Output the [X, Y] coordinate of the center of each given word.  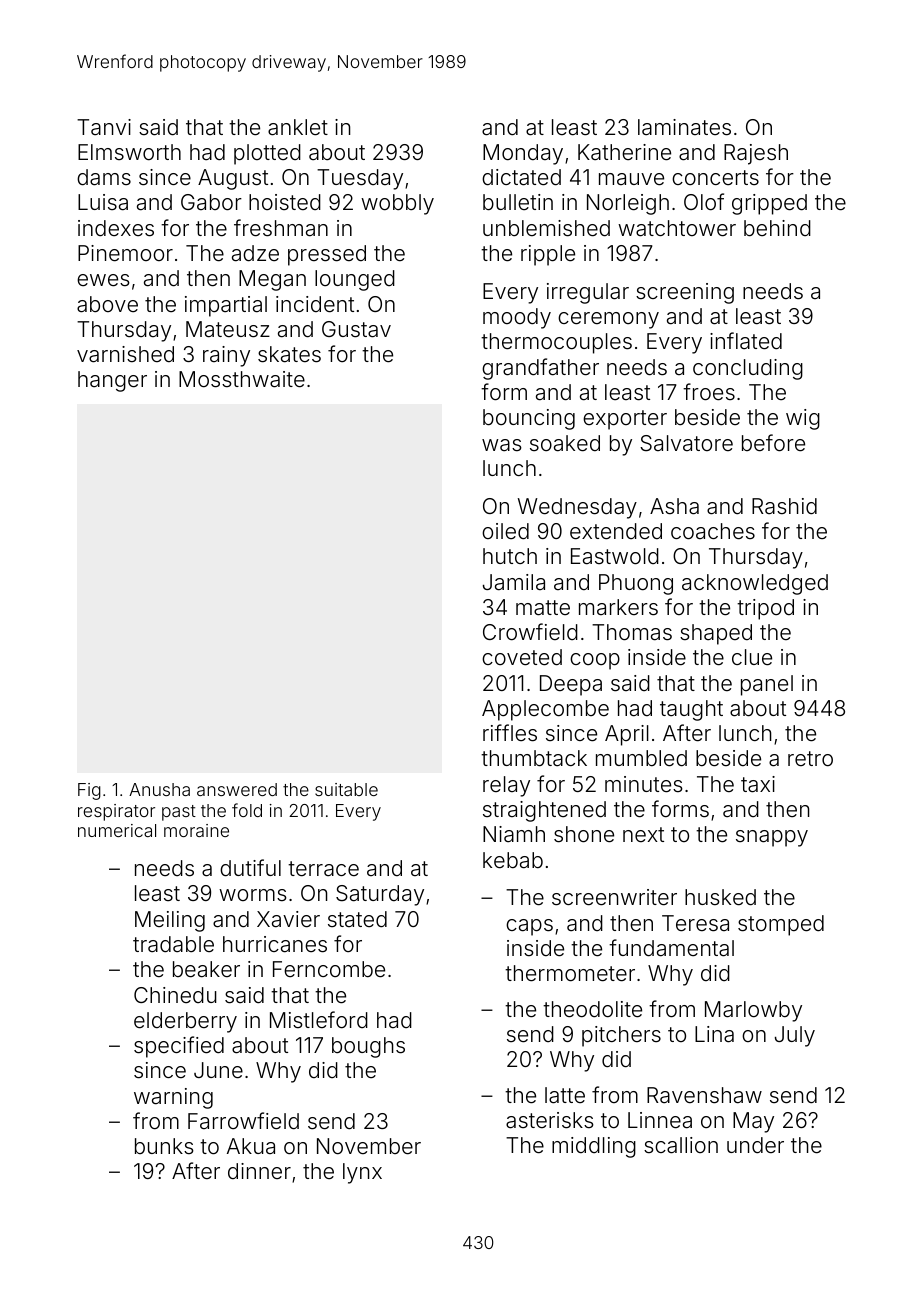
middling [594, 1147]
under [755, 1145]
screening [685, 293]
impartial [226, 306]
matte [543, 608]
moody [517, 318]
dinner [259, 1171]
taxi [758, 784]
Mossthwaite [242, 379]
